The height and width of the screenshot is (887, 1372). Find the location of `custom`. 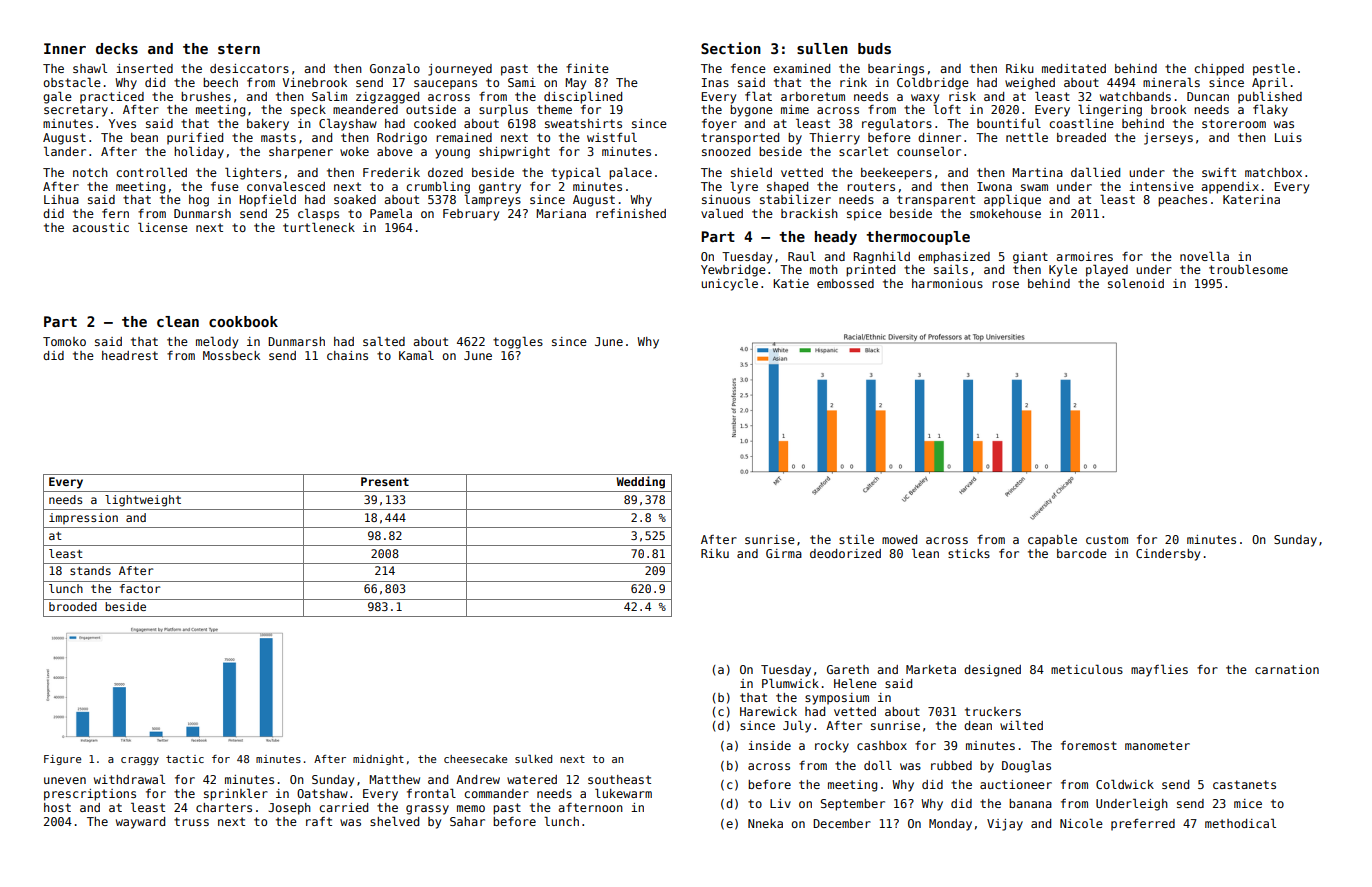

custom is located at coordinates (1107, 539).
